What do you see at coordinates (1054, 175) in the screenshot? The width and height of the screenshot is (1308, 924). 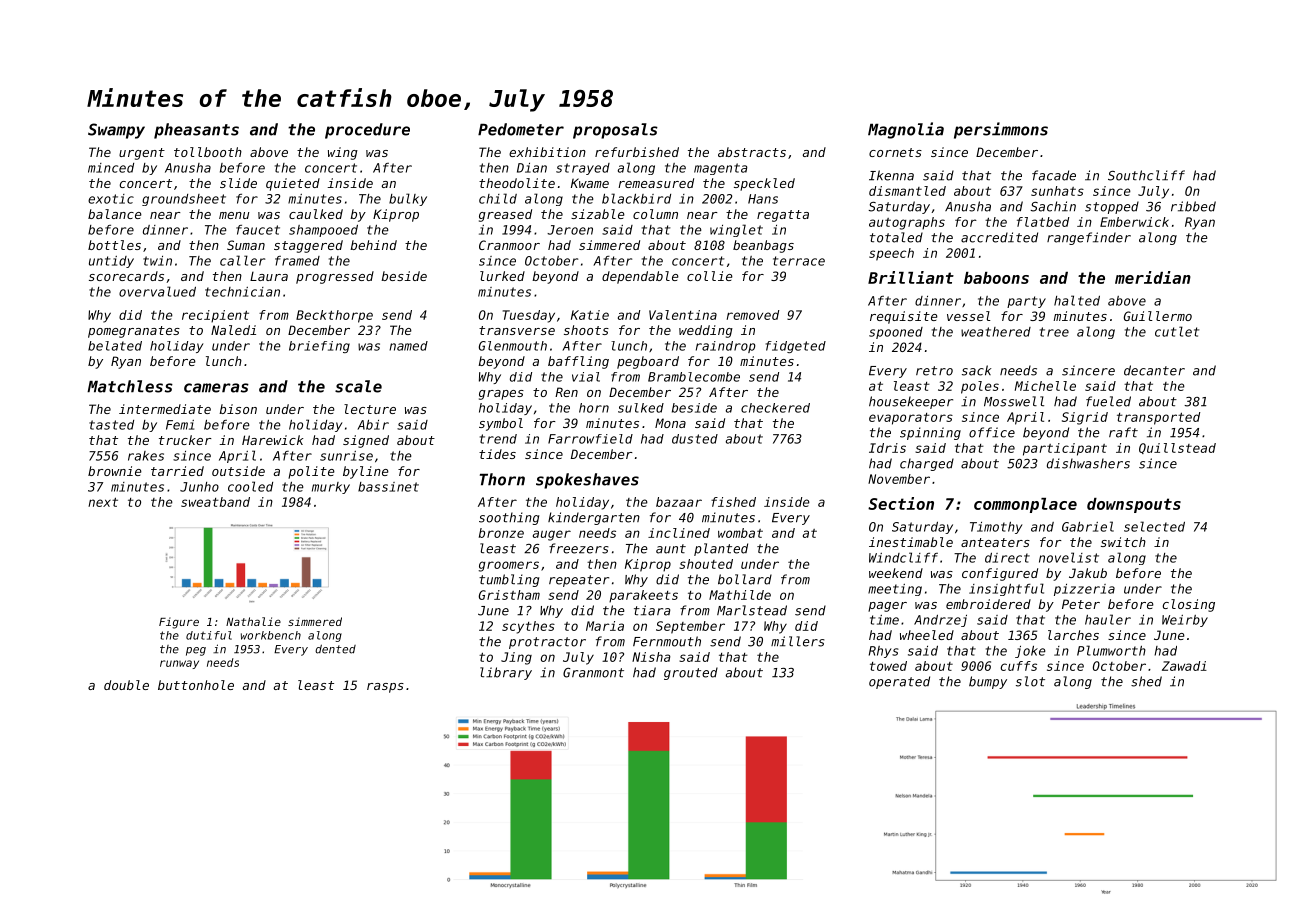 I see `facade` at bounding box center [1054, 175].
